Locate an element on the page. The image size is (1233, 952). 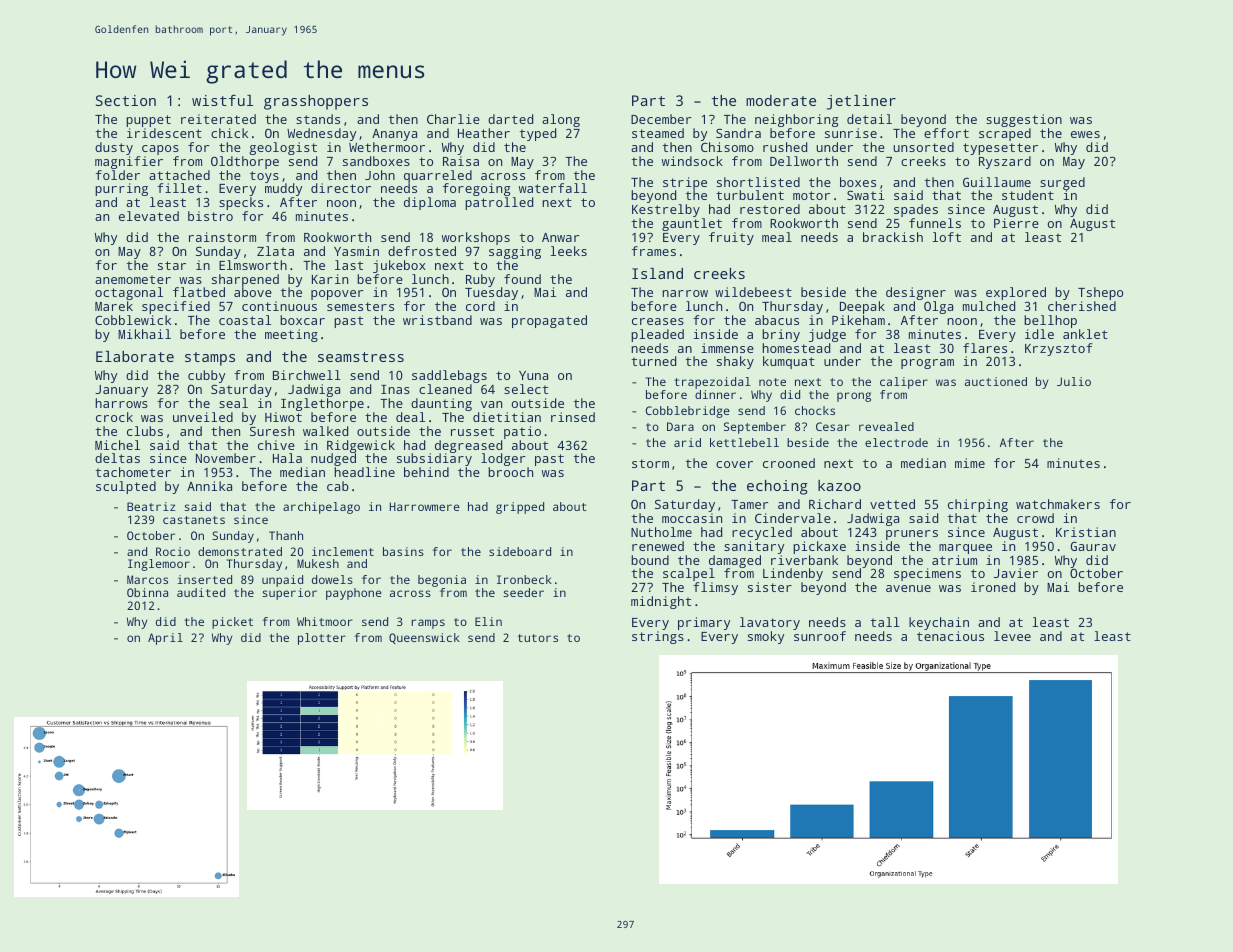
seal is located at coordinates (233, 403).
